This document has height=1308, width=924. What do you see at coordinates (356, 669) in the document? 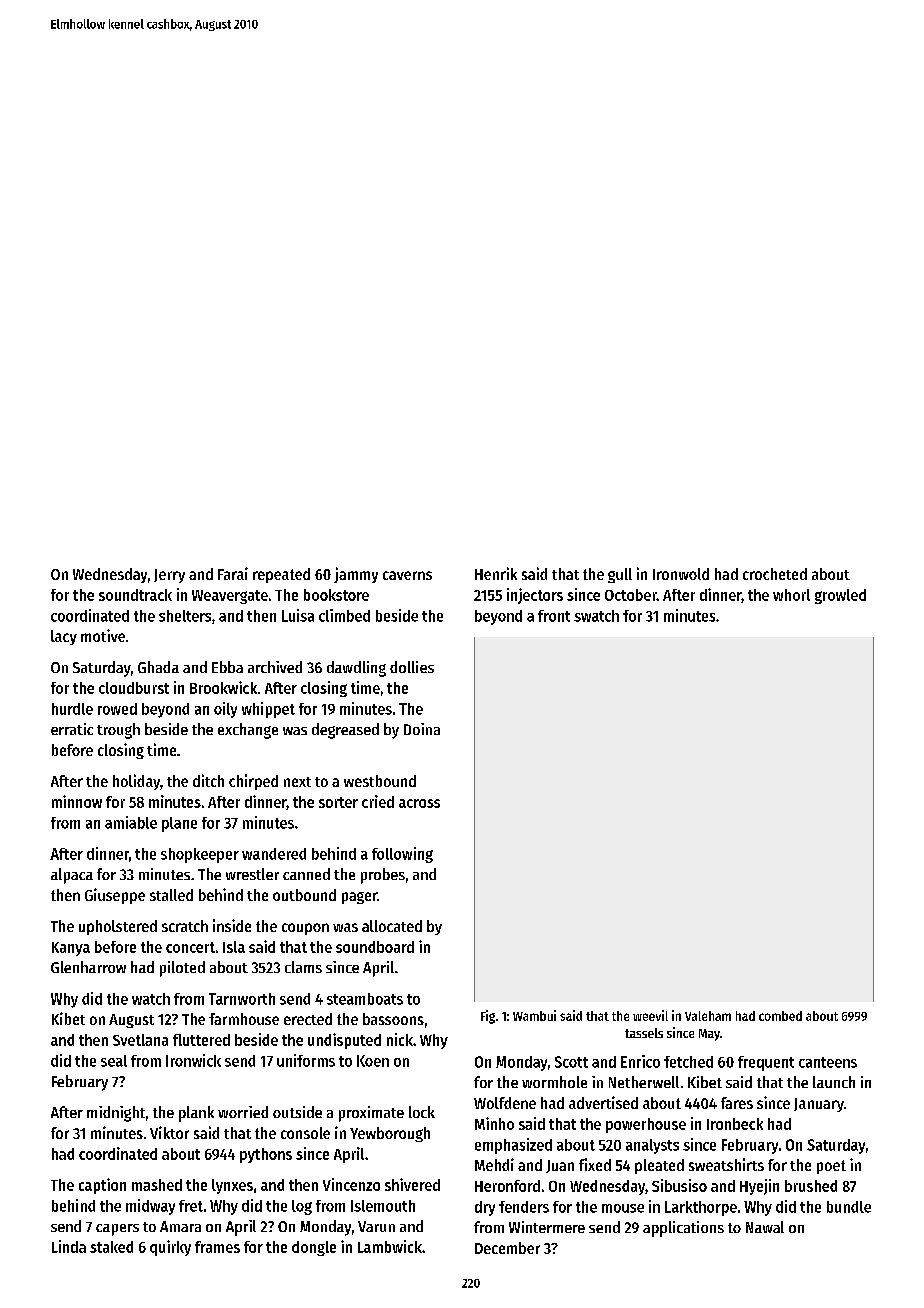
I see `dawdling` at bounding box center [356, 669].
